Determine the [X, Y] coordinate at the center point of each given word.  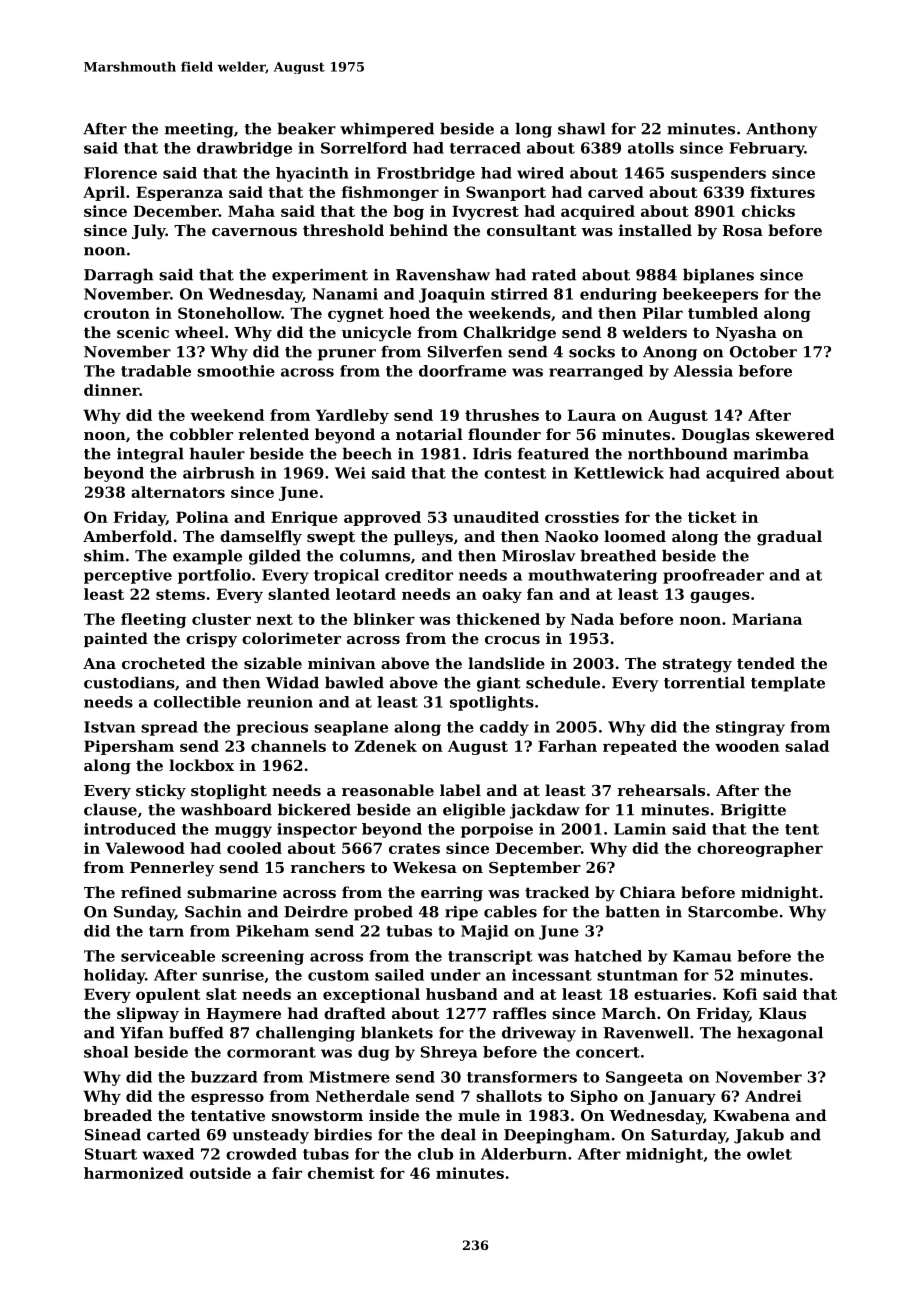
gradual [789, 538]
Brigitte [753, 811]
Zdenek [386, 746]
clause [110, 809]
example [207, 557]
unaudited [496, 517]
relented [273, 434]
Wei [350, 473]
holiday [114, 976]
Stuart [111, 1154]
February [766, 149]
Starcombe [733, 911]
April [104, 193]
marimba [771, 453]
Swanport [506, 193]
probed [383, 913]
